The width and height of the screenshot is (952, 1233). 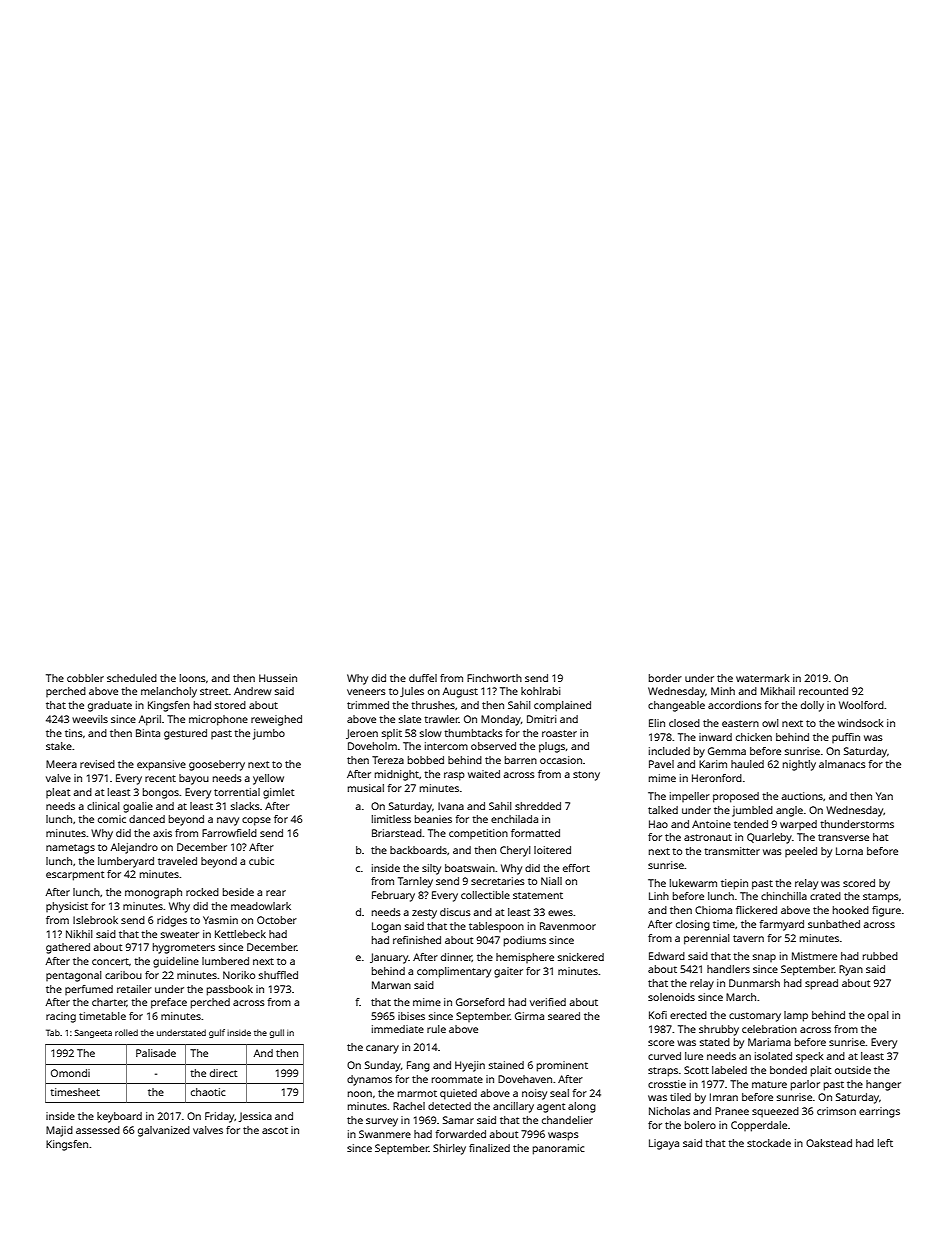 What do you see at coordinates (727, 751) in the screenshot?
I see `Gemma` at bounding box center [727, 751].
